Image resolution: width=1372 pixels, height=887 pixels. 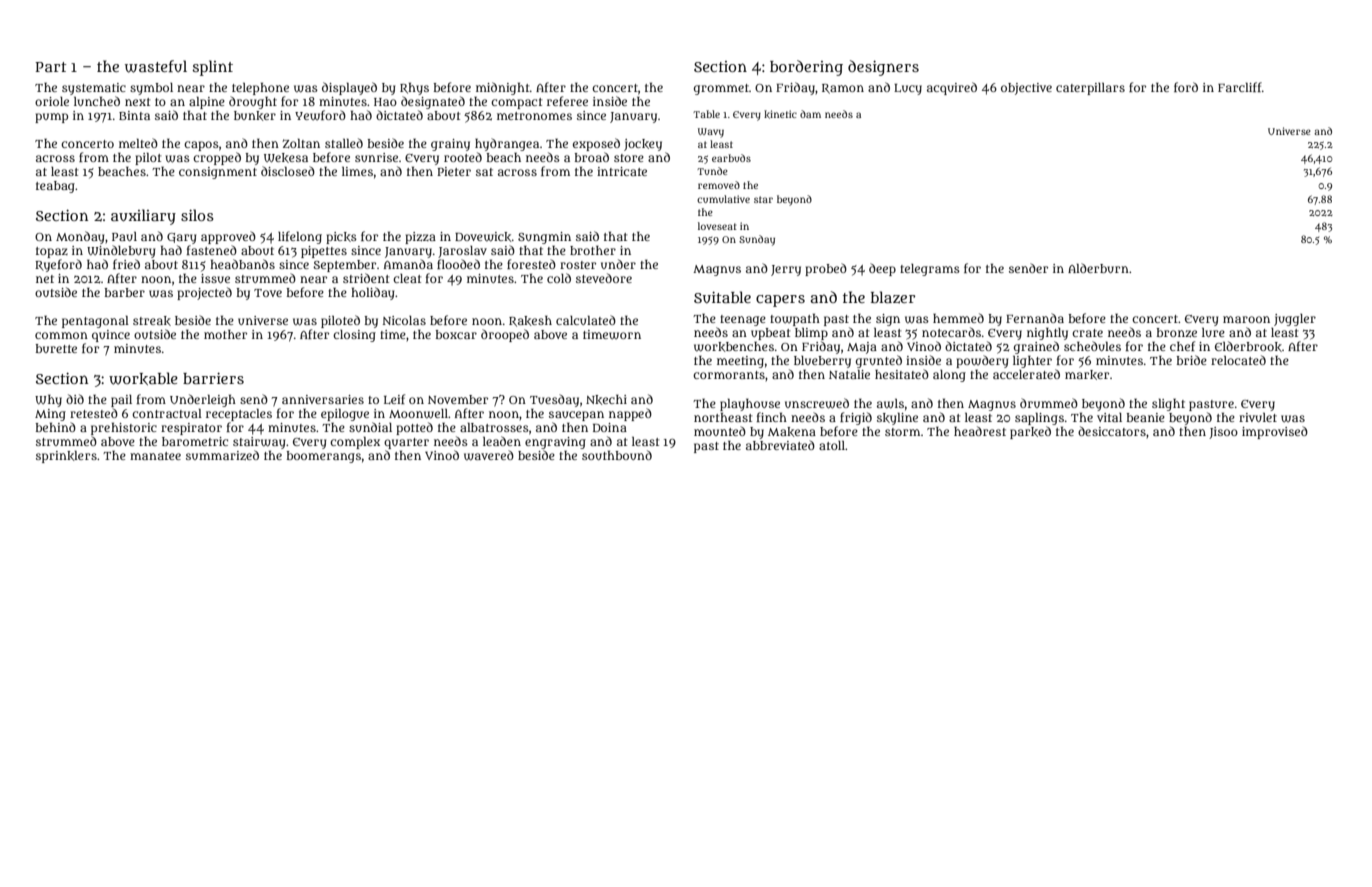 What do you see at coordinates (806, 68) in the page?
I see `bordering` at bounding box center [806, 68].
